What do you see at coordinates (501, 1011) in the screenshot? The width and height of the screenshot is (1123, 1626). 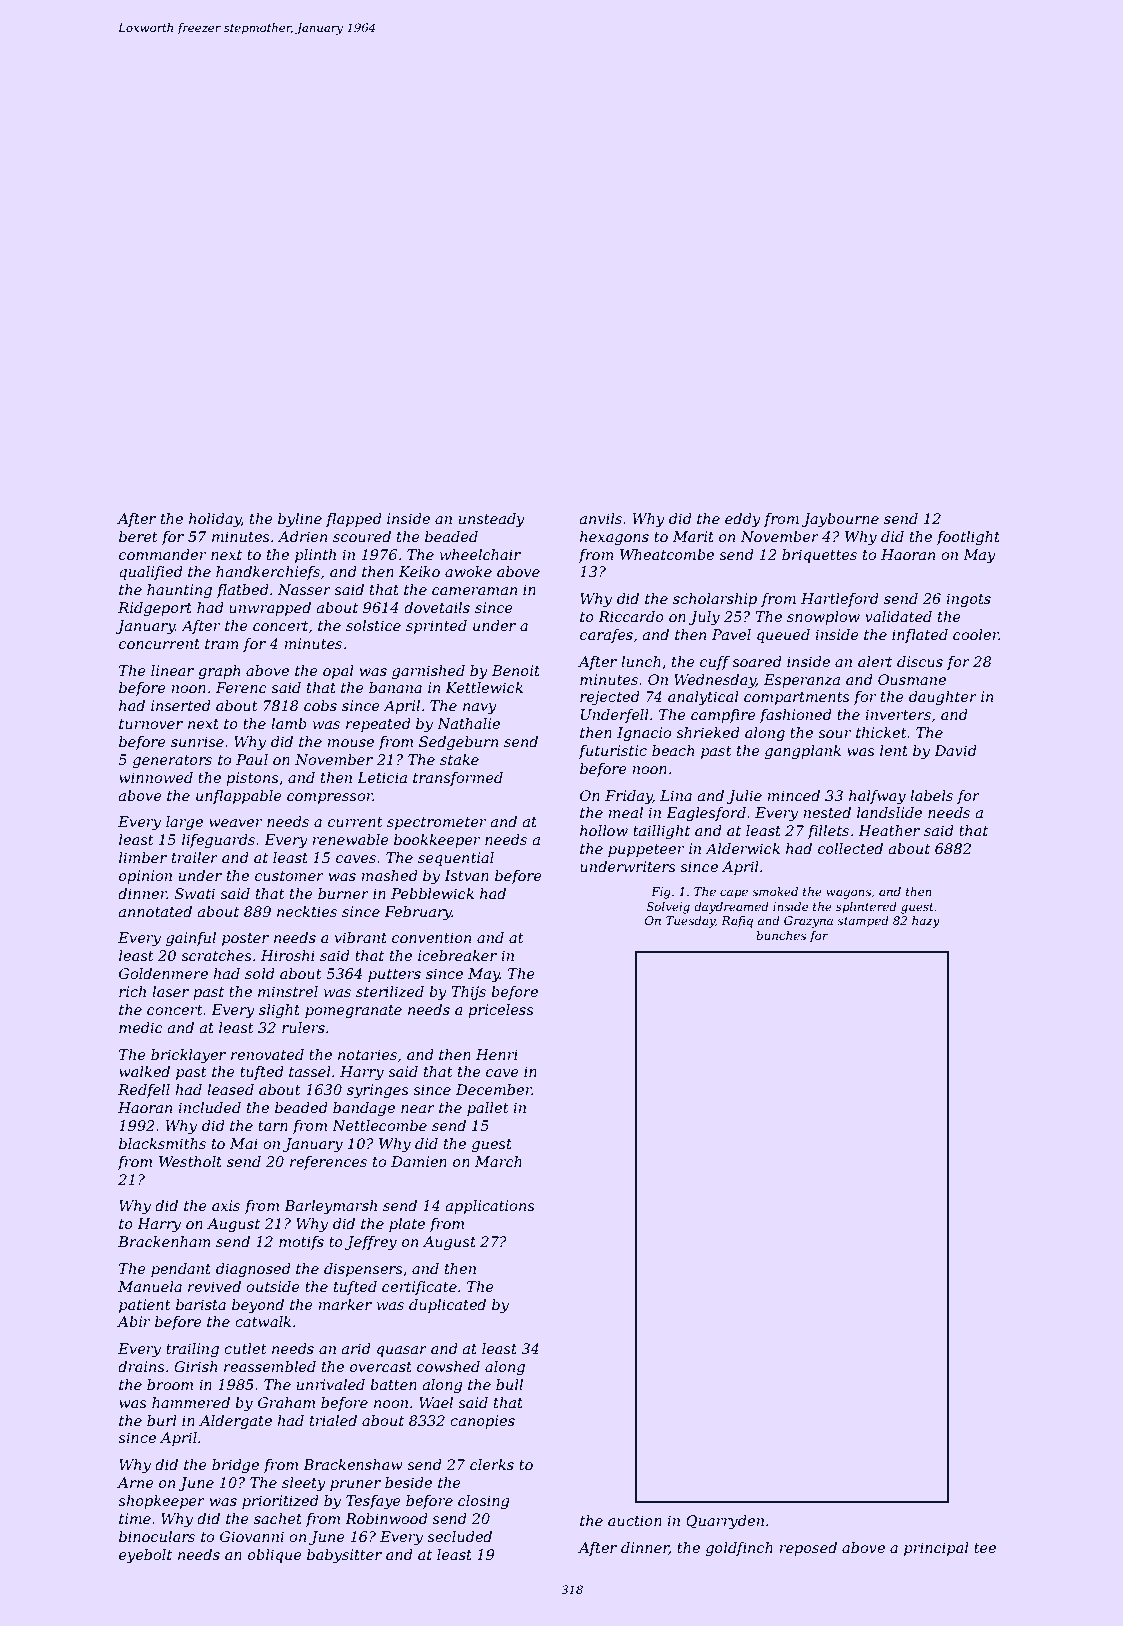 I see `priceless` at bounding box center [501, 1011].
